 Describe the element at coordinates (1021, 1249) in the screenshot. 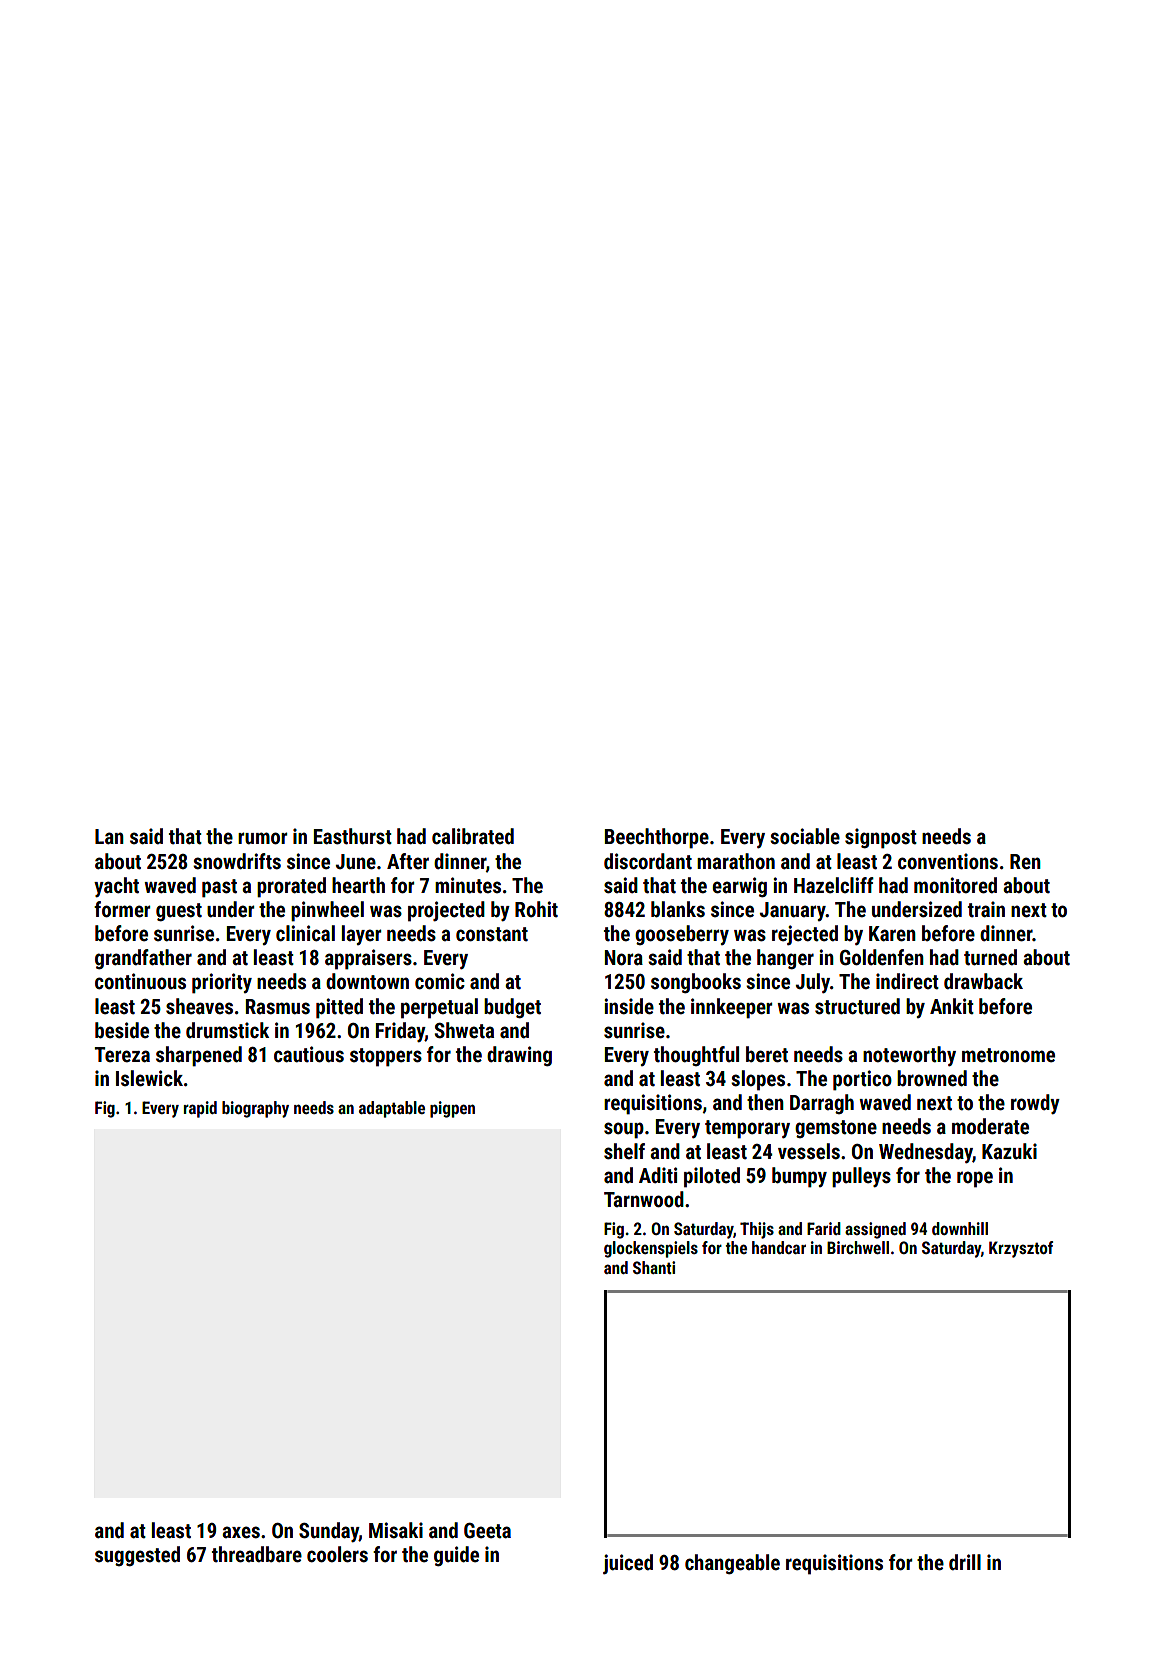

I see `Krzysztof` at that location.
